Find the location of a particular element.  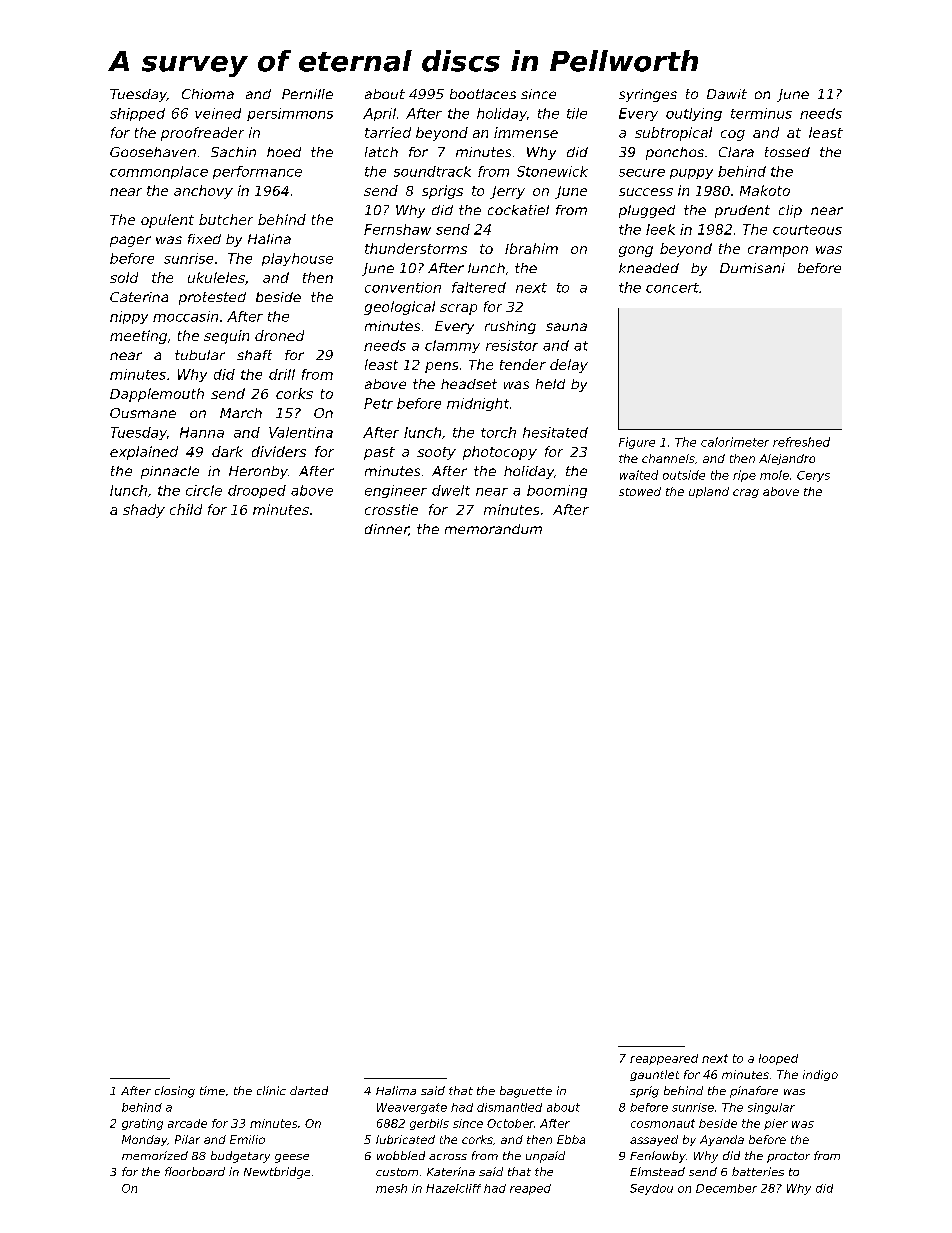

Newtbridge is located at coordinates (277, 1173).
